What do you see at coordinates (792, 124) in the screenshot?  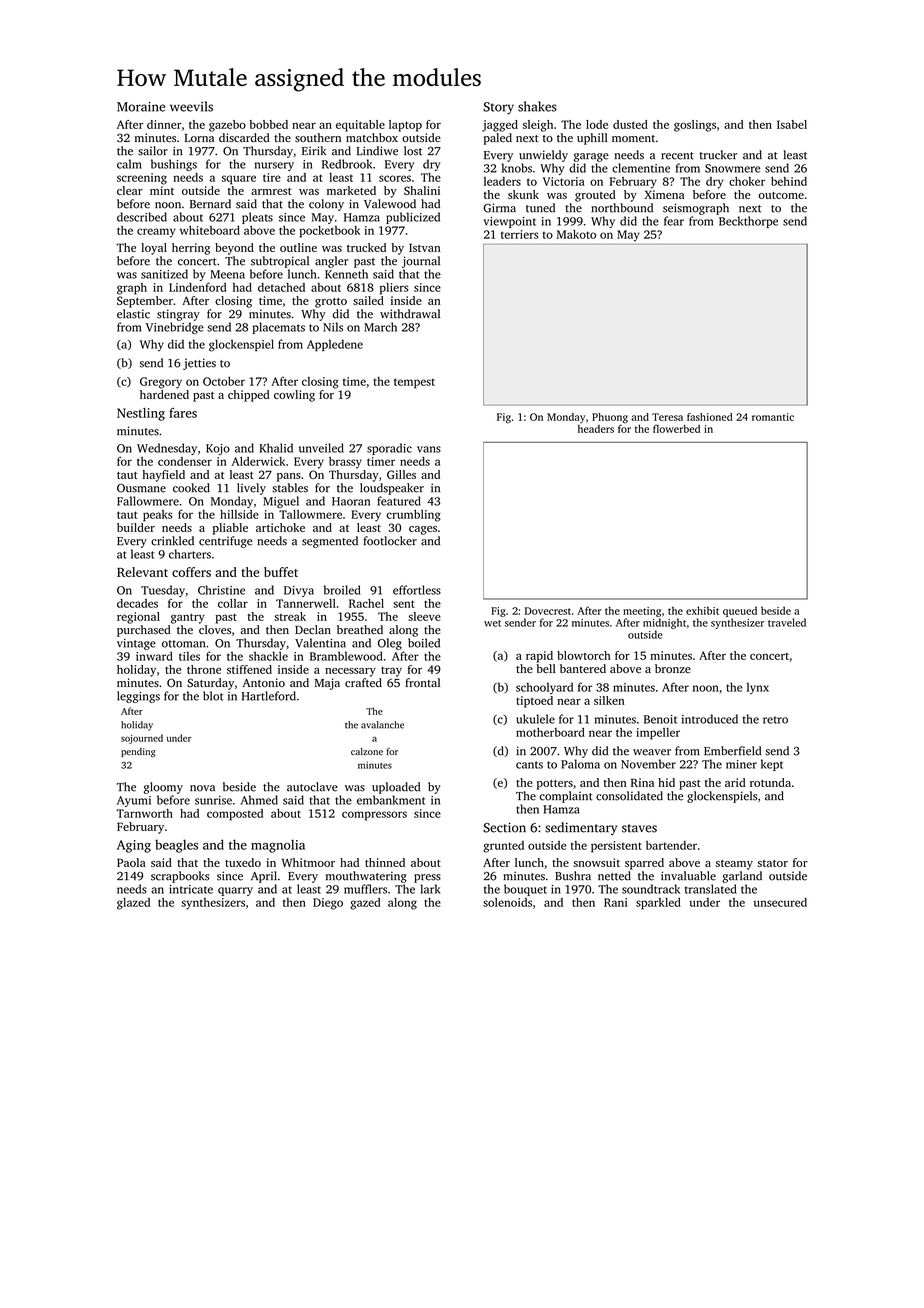 I see `Isabel` at bounding box center [792, 124].
